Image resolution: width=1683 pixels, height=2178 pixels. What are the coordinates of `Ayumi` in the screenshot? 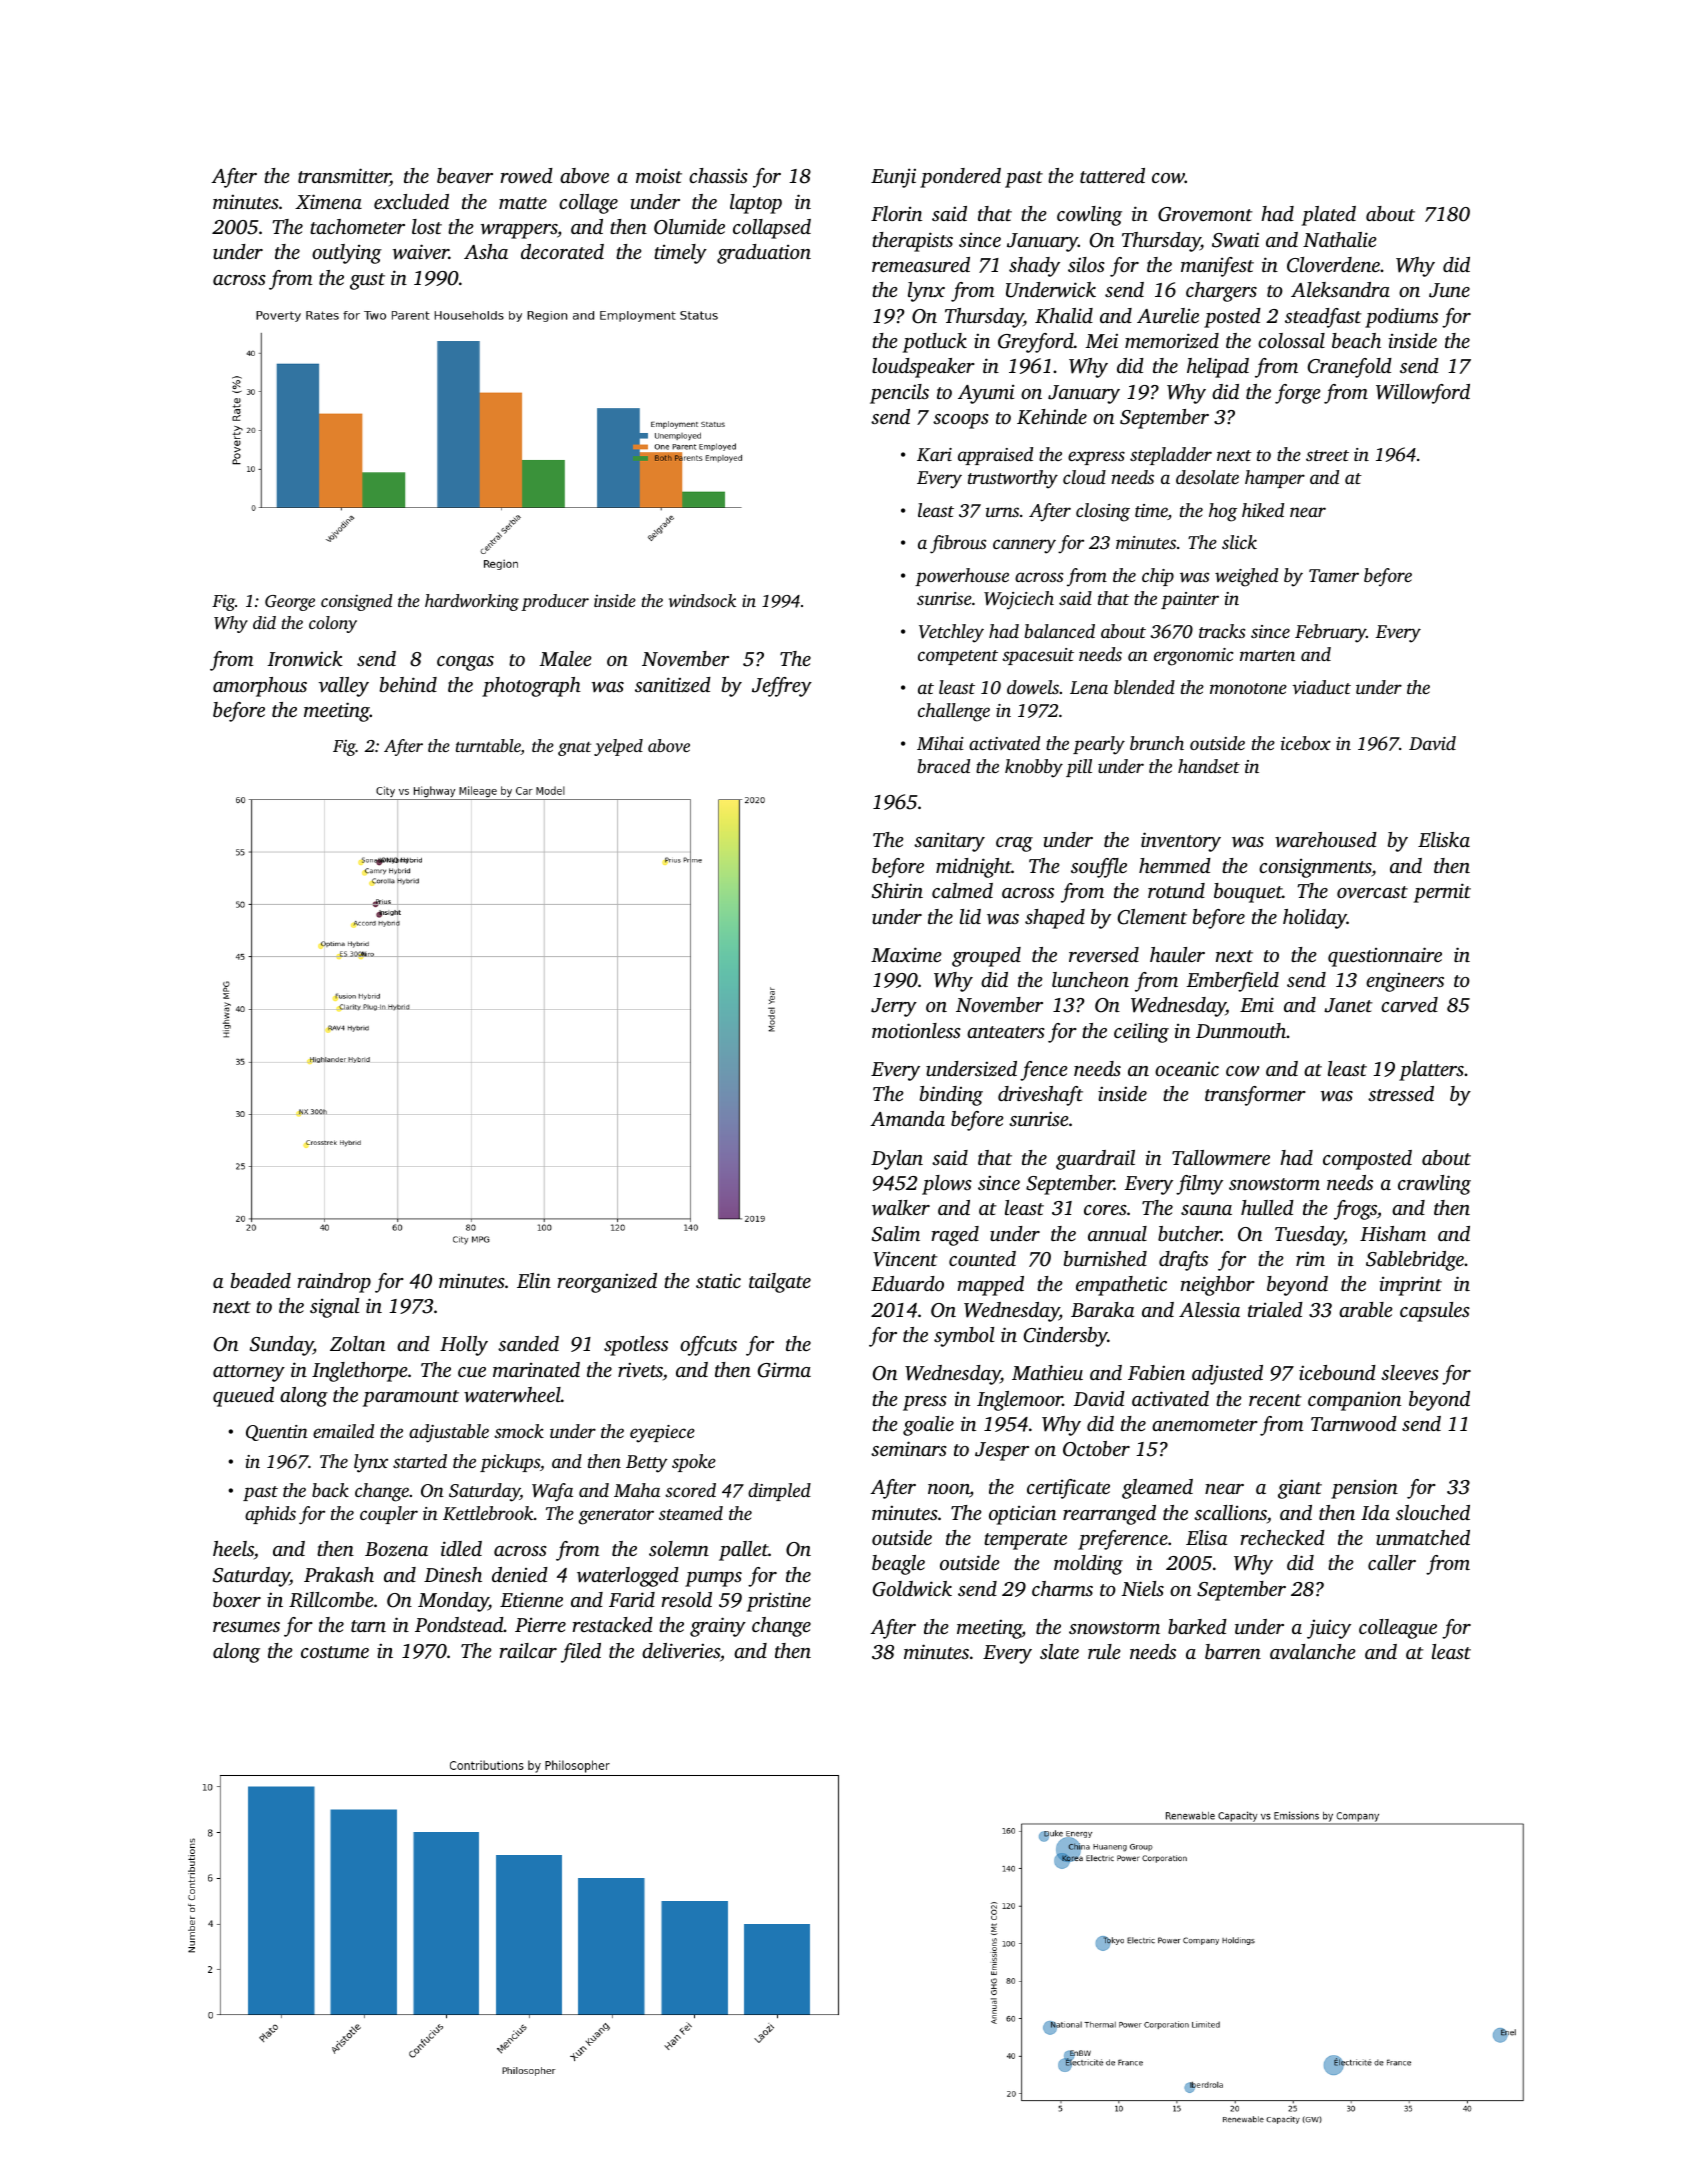 It's located at (986, 394).
